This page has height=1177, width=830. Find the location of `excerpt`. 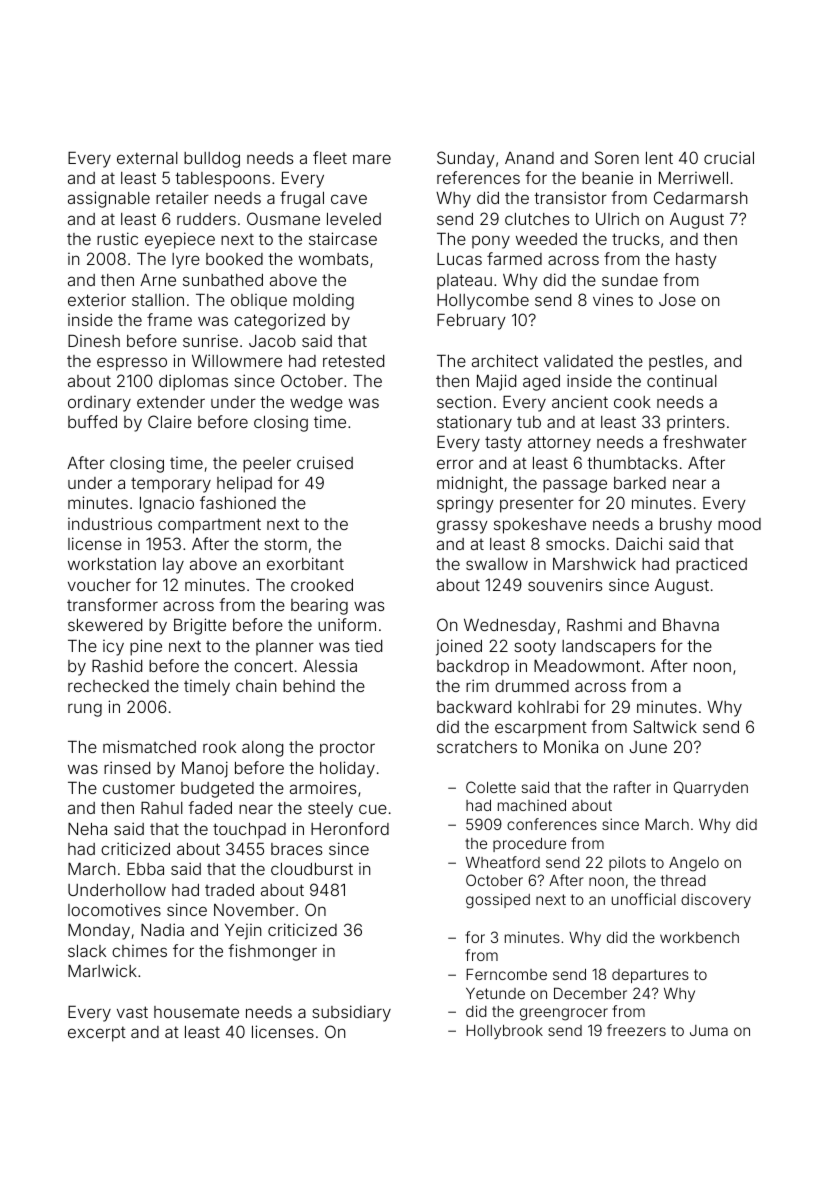

excerpt is located at coordinates (97, 1034).
